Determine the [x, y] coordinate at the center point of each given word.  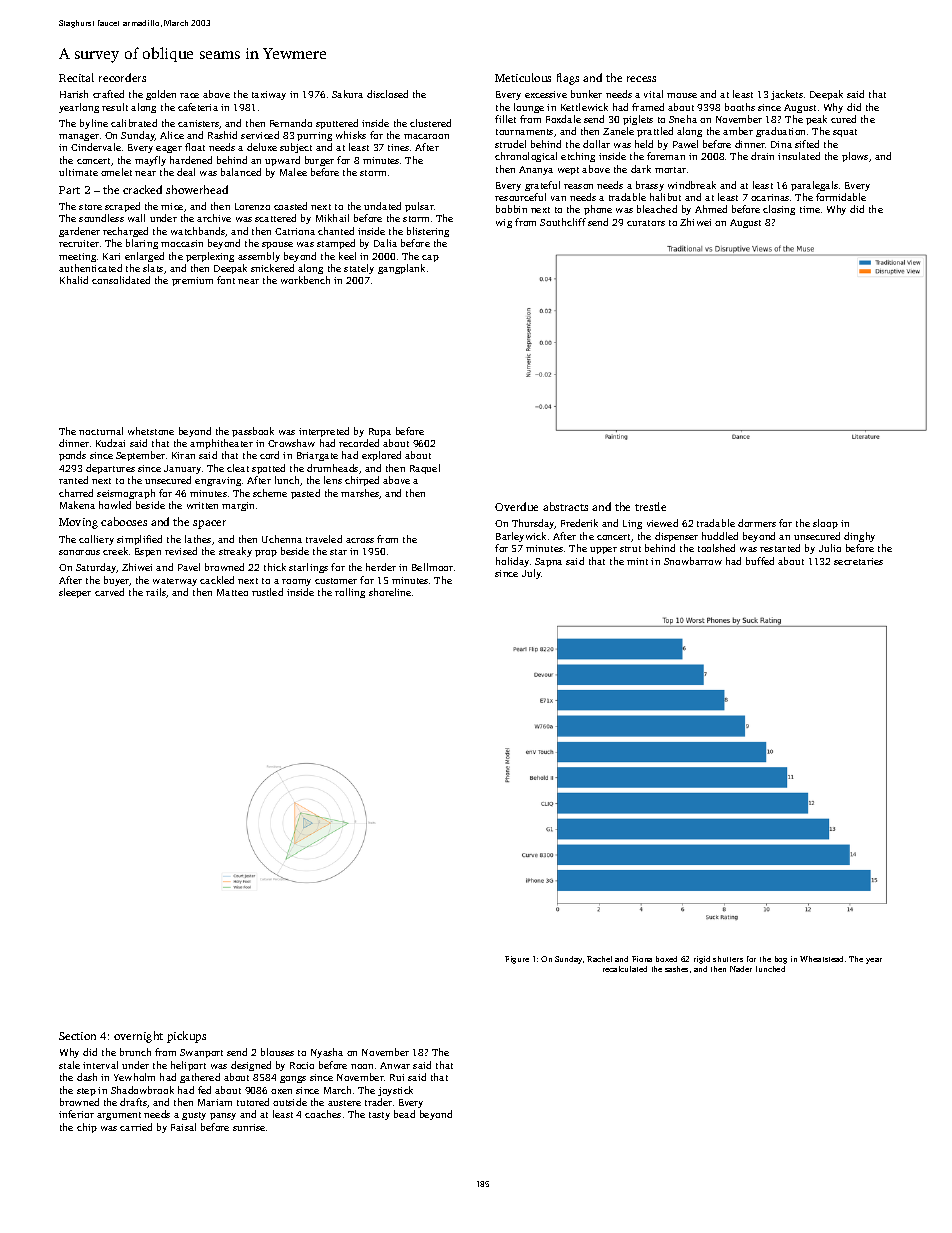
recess [641, 79]
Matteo [232, 592]
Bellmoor [432, 567]
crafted [108, 94]
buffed [760, 561]
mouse [682, 95]
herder [381, 567]
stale [69, 1065]
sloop [825, 524]
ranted [73, 480]
